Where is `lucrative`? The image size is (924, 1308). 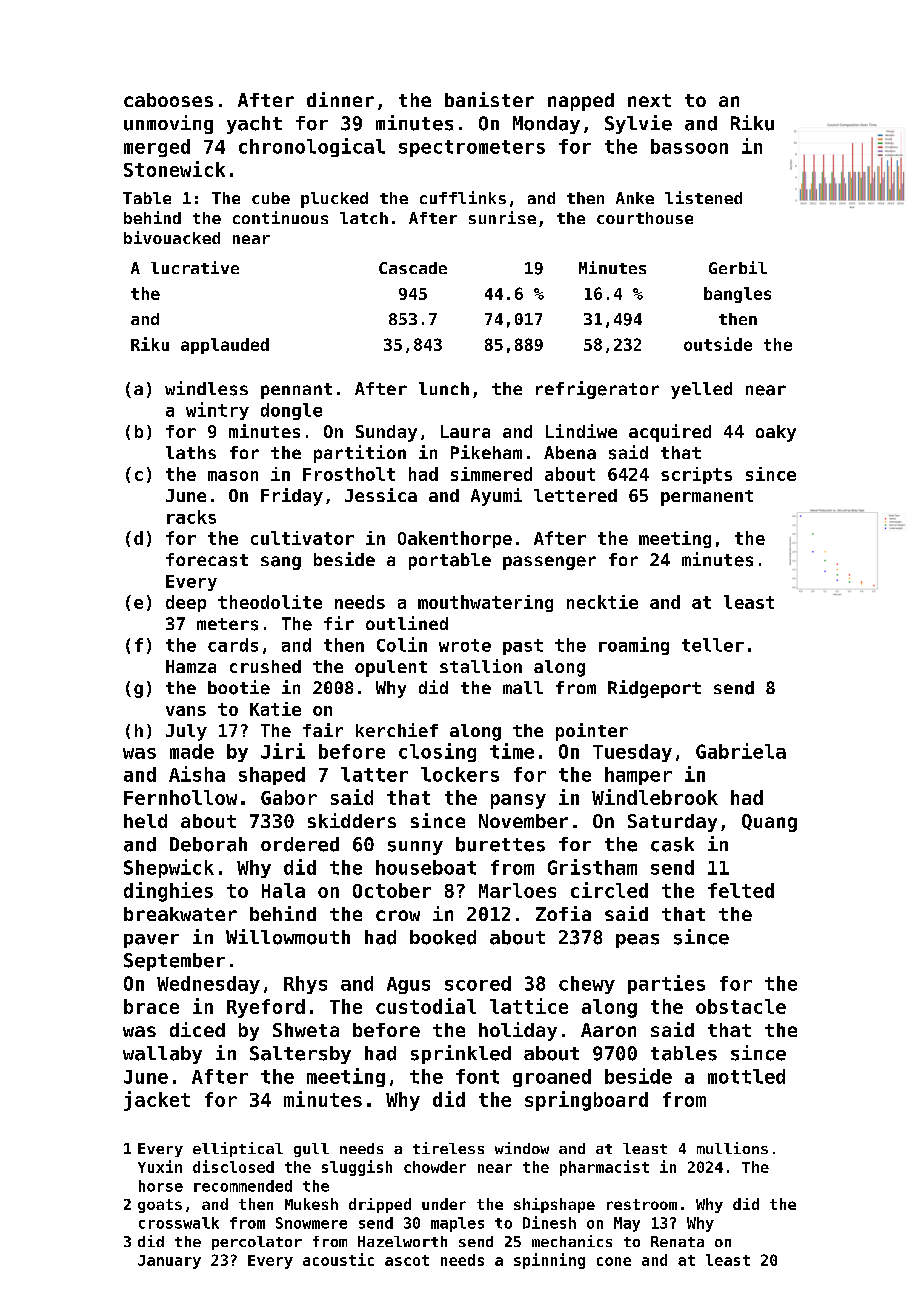 lucrative is located at coordinates (195, 267).
